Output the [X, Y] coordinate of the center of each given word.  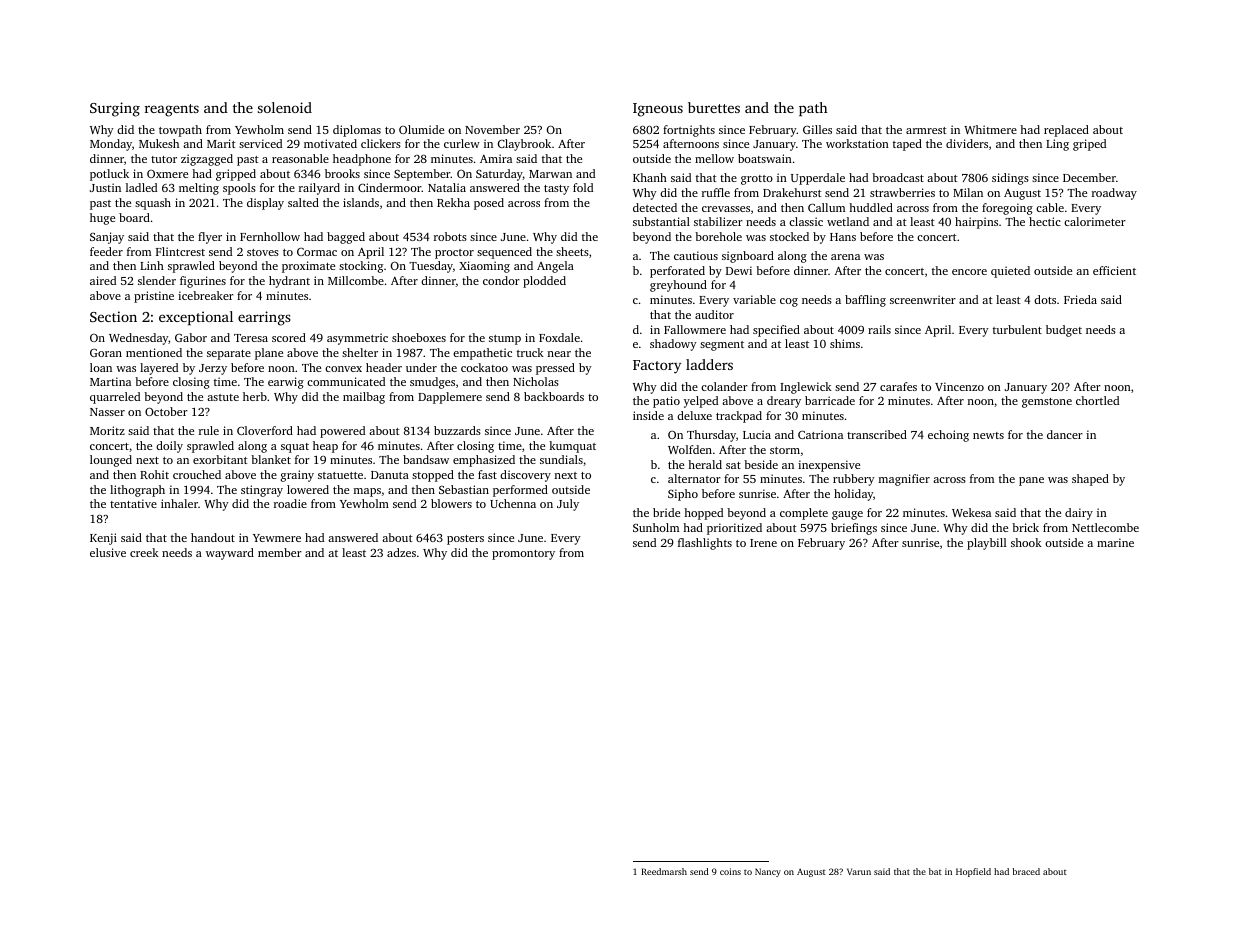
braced [1026, 871]
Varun [859, 871]
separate [229, 355]
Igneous [658, 110]
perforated [677, 272]
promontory [523, 555]
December [1089, 177]
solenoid [285, 107]
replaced [1066, 131]
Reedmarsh [664, 871]
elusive [108, 552]
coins [730, 871]
